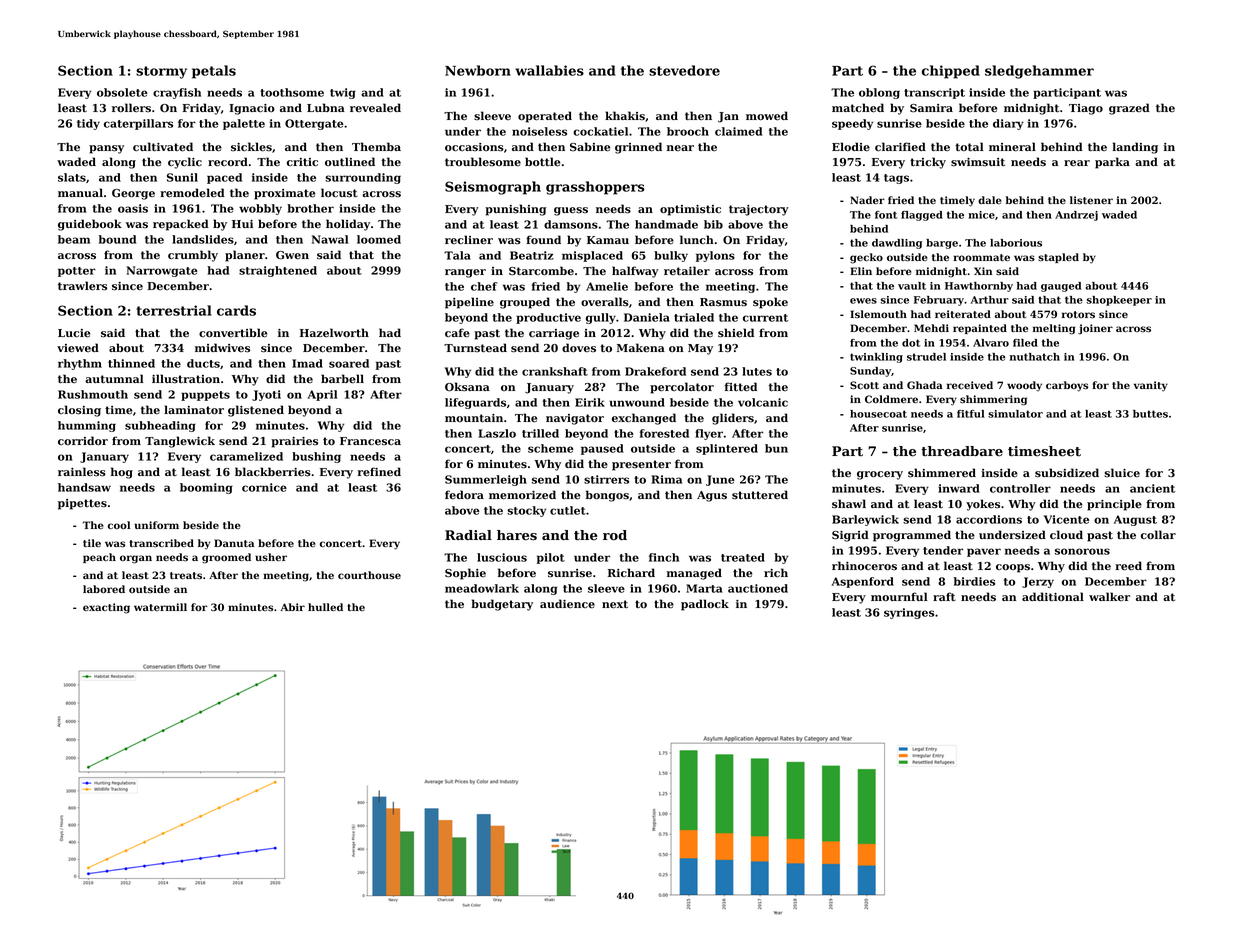 This page has height=952, width=1233. Describe the element at coordinates (293, 607) in the page. I see `Abir` at that location.
